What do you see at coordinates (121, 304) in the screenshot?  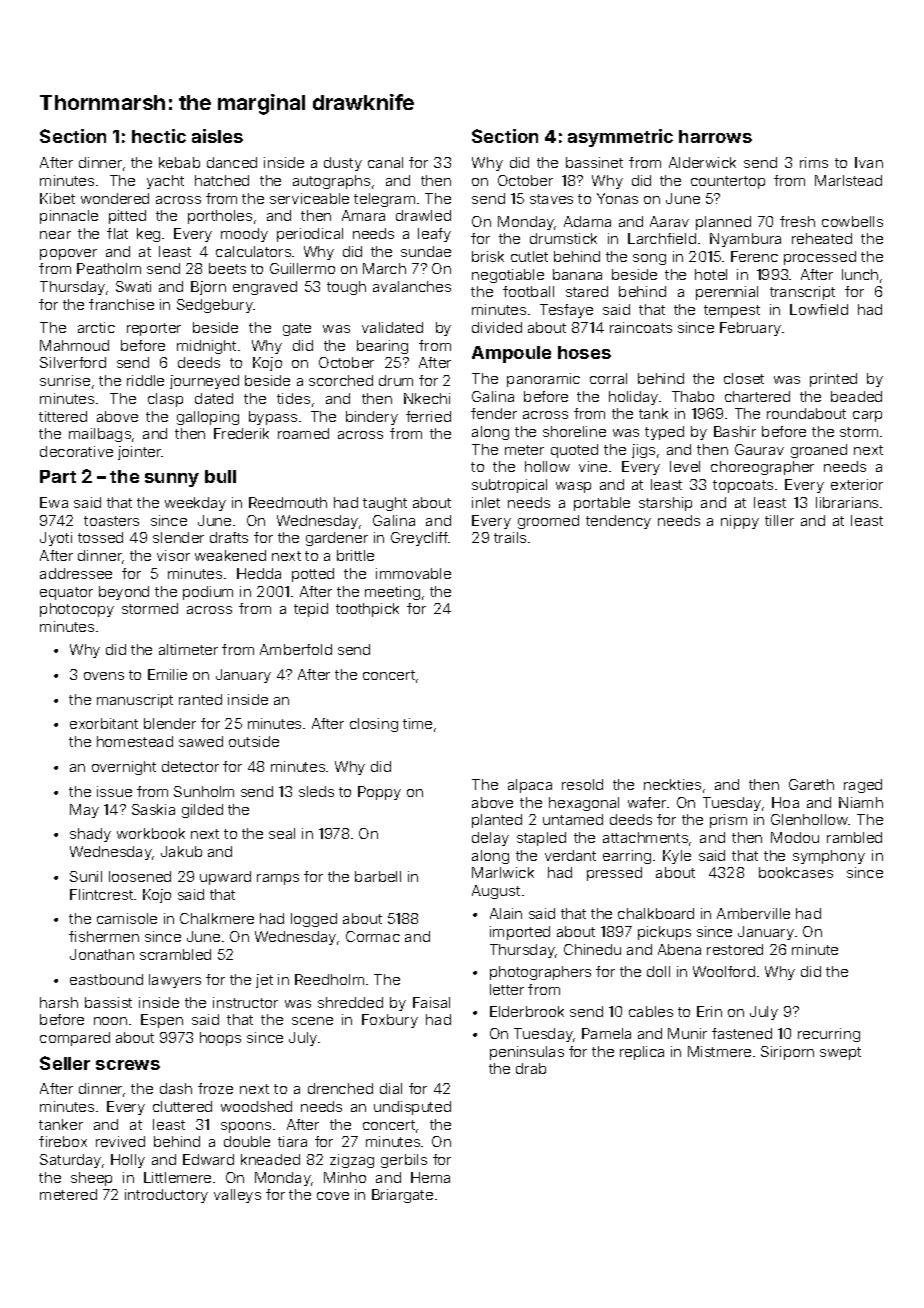 I see `franchise` at bounding box center [121, 304].
